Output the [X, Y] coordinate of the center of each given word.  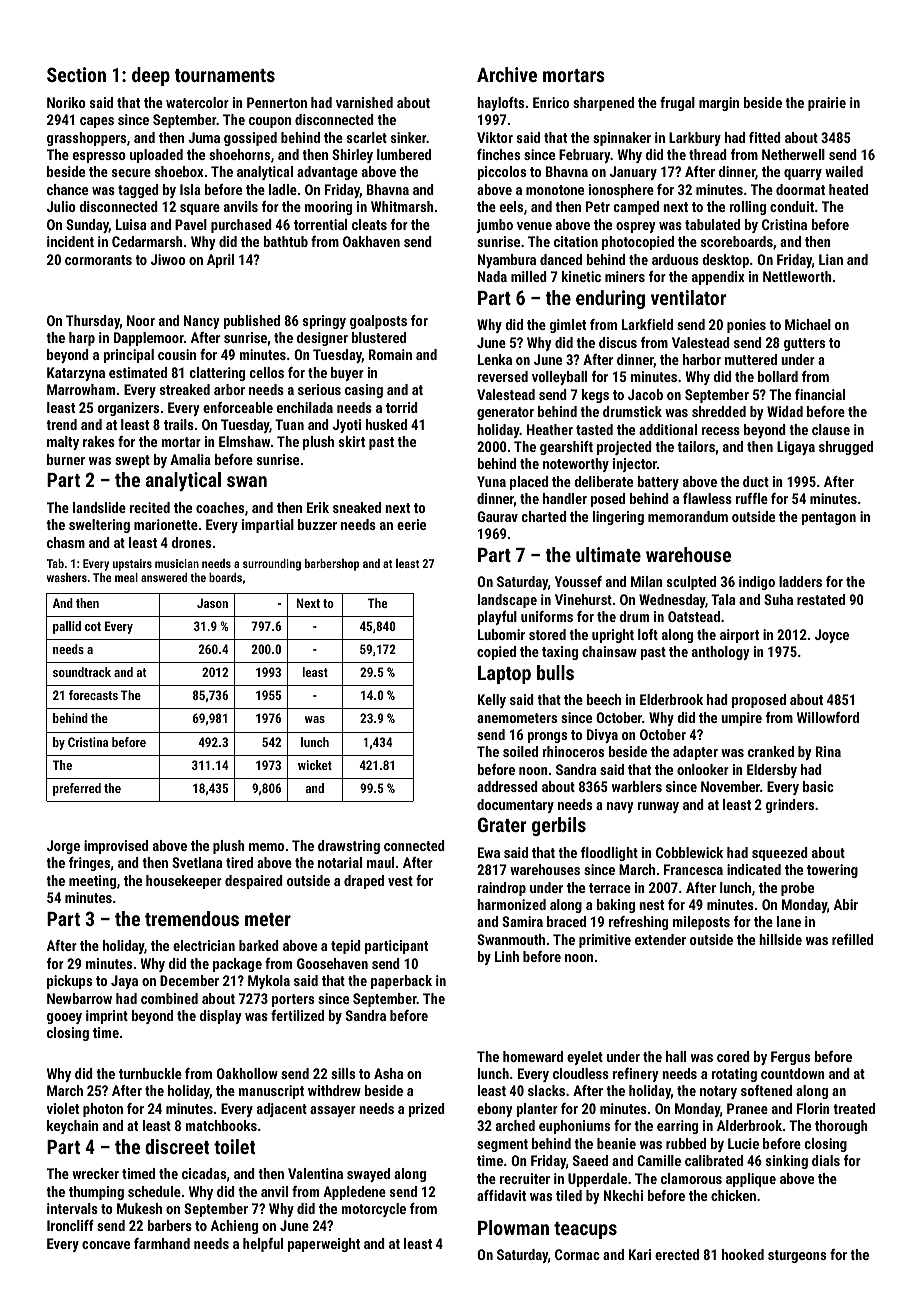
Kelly [492, 701]
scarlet [367, 137]
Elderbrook [671, 699]
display [221, 1017]
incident [70, 241]
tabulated [712, 224]
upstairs [132, 565]
